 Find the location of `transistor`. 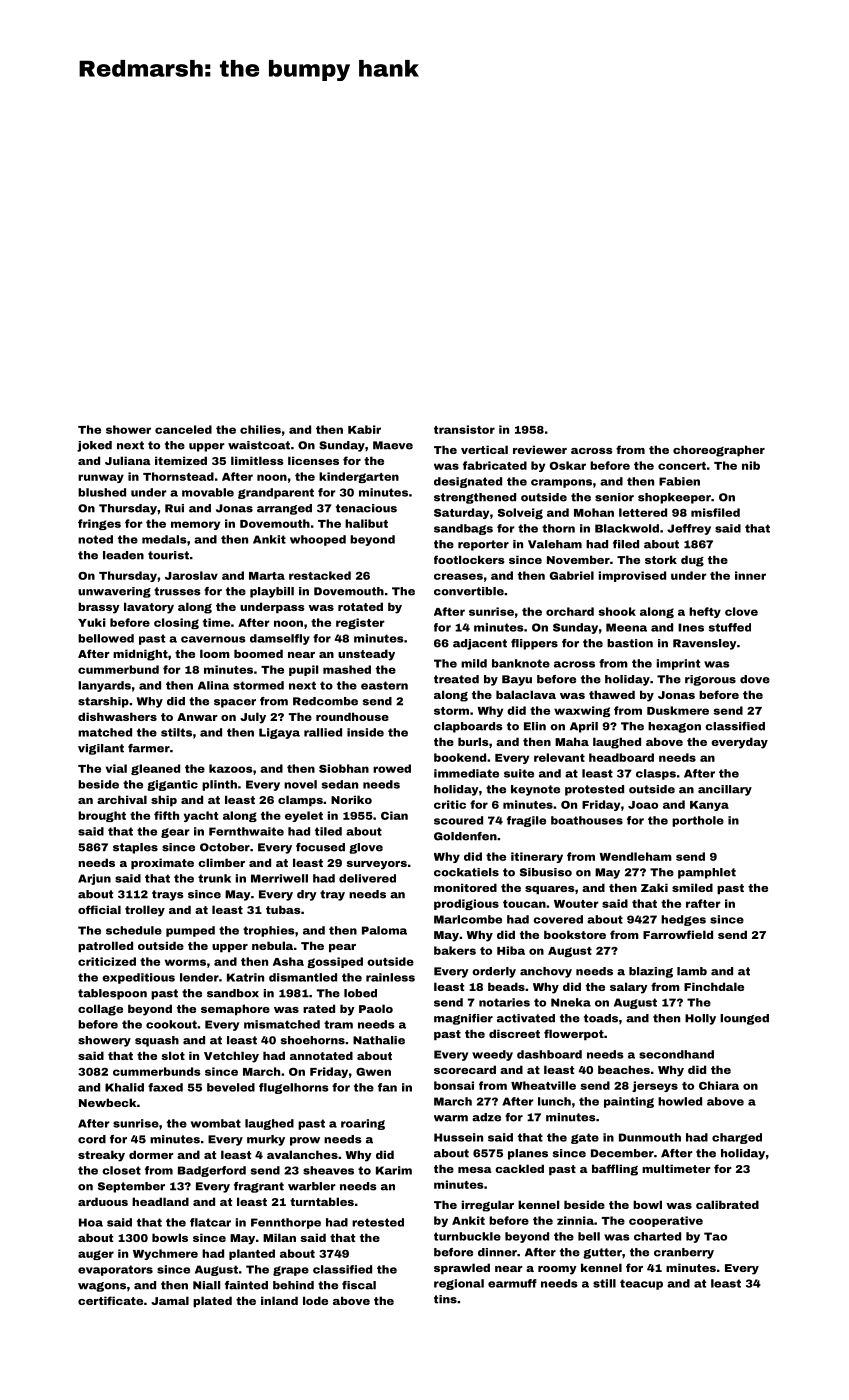

transistor is located at coordinates (464, 429).
